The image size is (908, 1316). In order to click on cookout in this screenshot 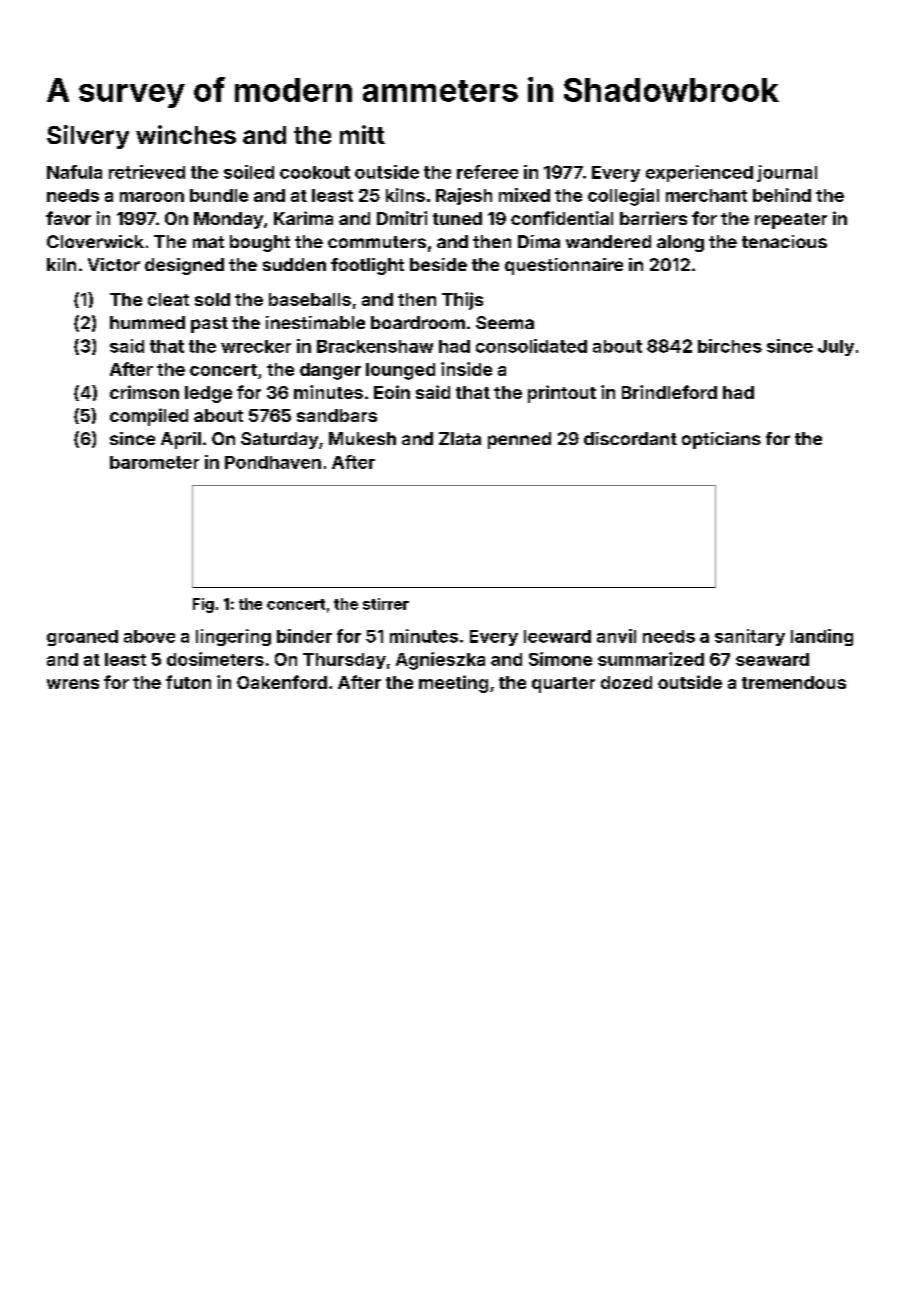, I will do `click(315, 172)`.
